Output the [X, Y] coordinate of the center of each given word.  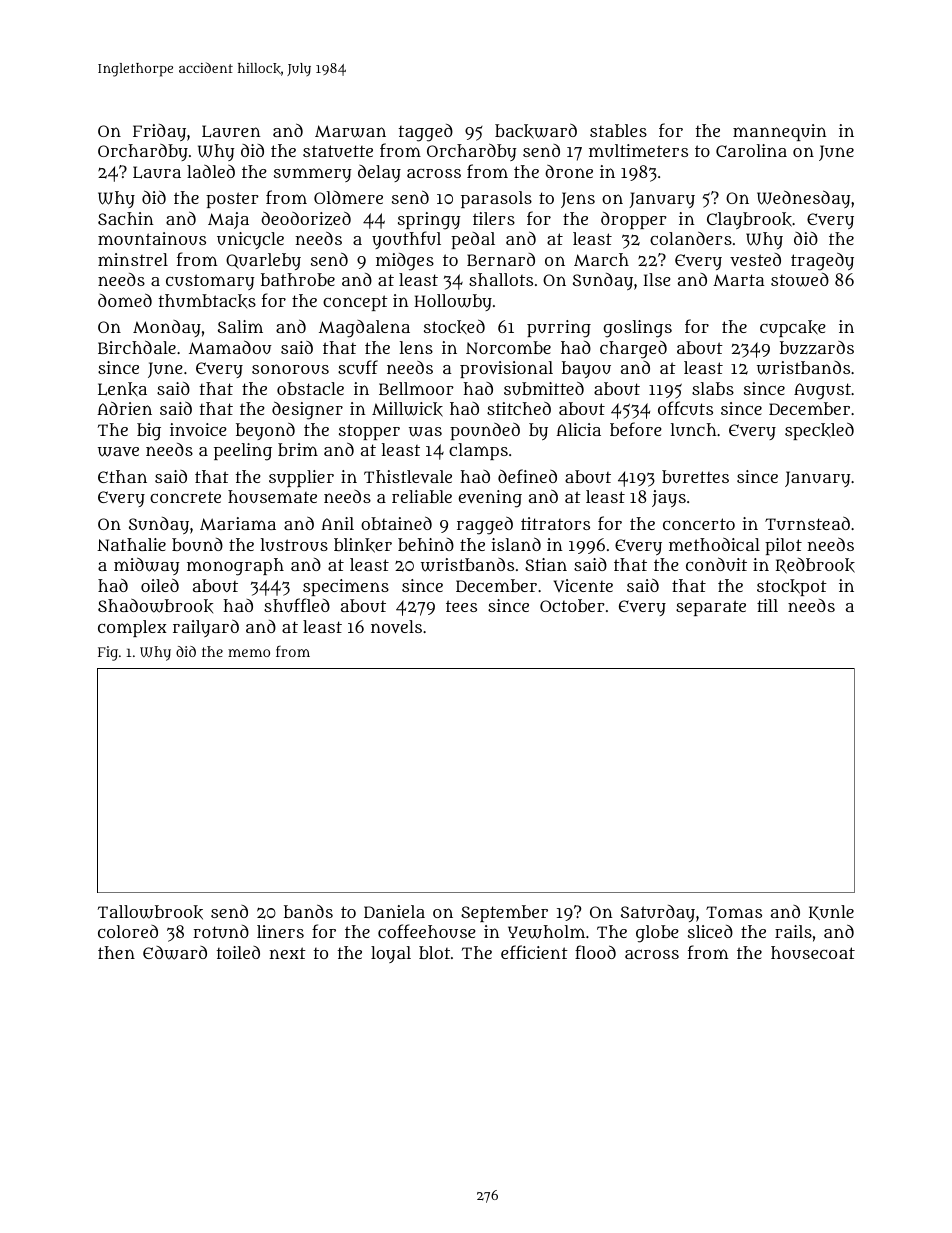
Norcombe [508, 347]
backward [536, 131]
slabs [713, 388]
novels [396, 626]
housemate [272, 496]
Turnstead [807, 523]
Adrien [124, 408]
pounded [485, 431]
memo [249, 653]
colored [128, 931]
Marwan [350, 131]
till [767, 605]
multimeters [638, 150]
